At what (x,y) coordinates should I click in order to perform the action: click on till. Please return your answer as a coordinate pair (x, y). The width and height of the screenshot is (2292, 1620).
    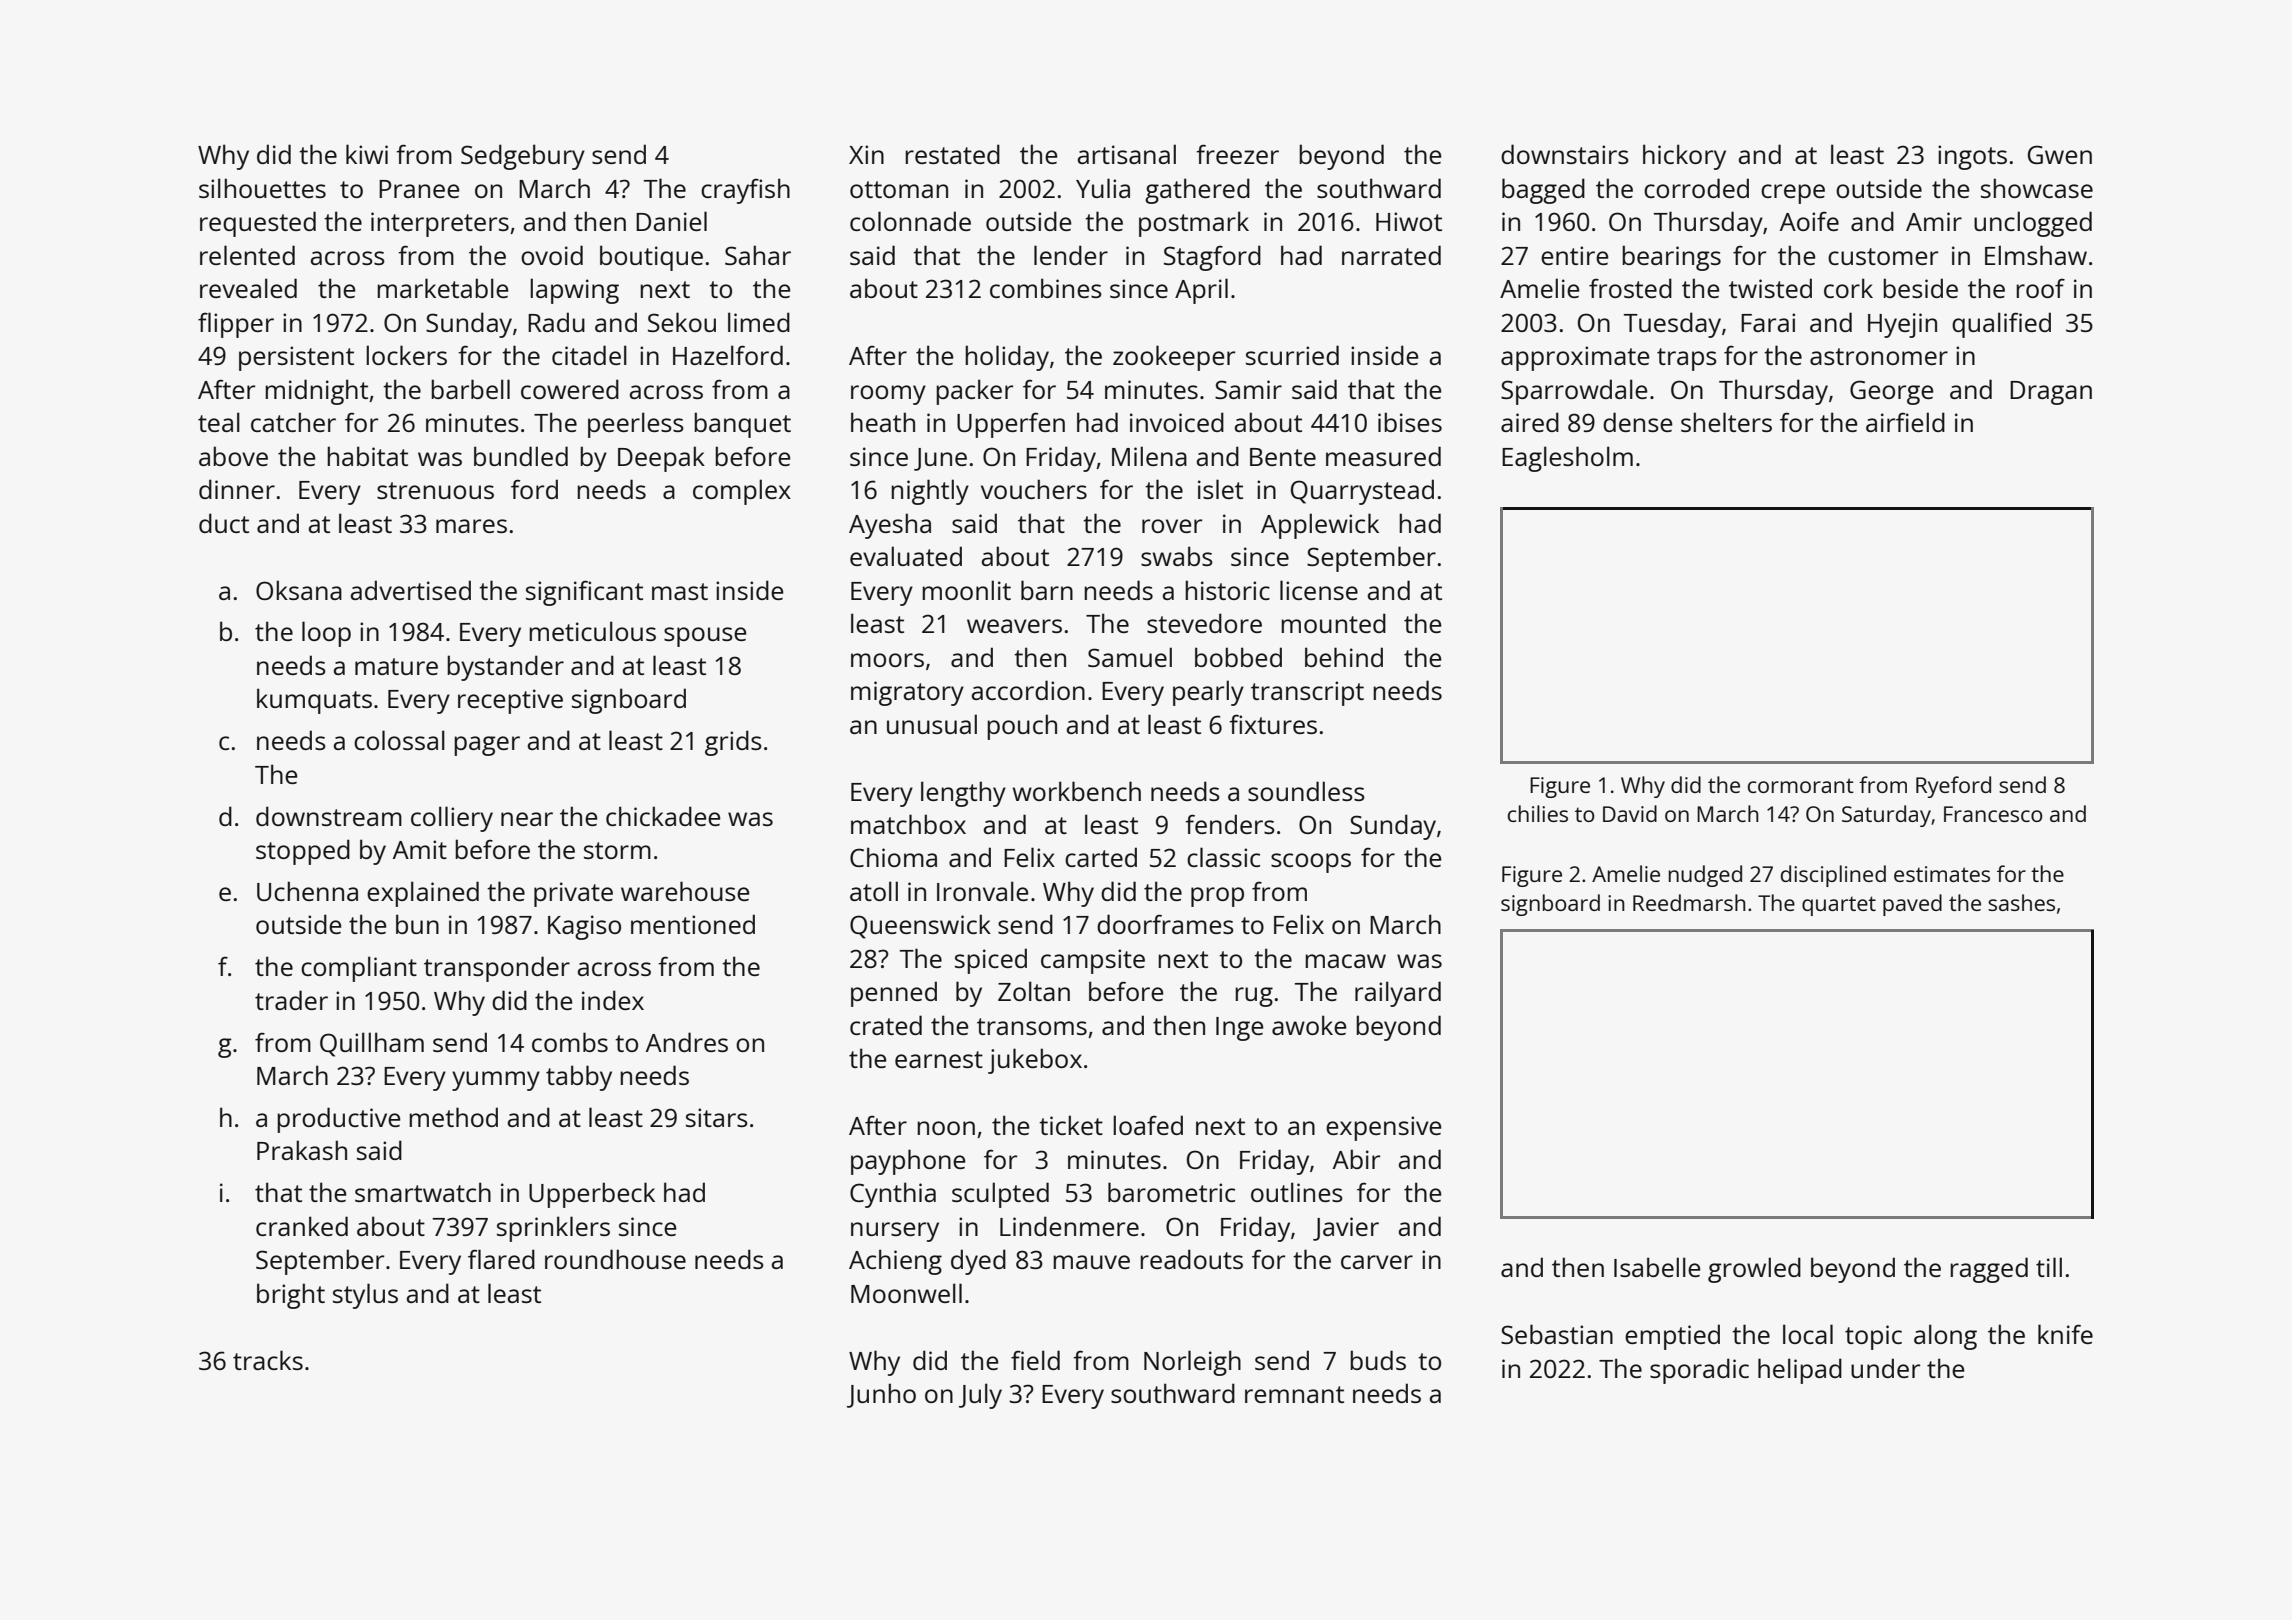
    Looking at the image, I should click on (2049, 1267).
